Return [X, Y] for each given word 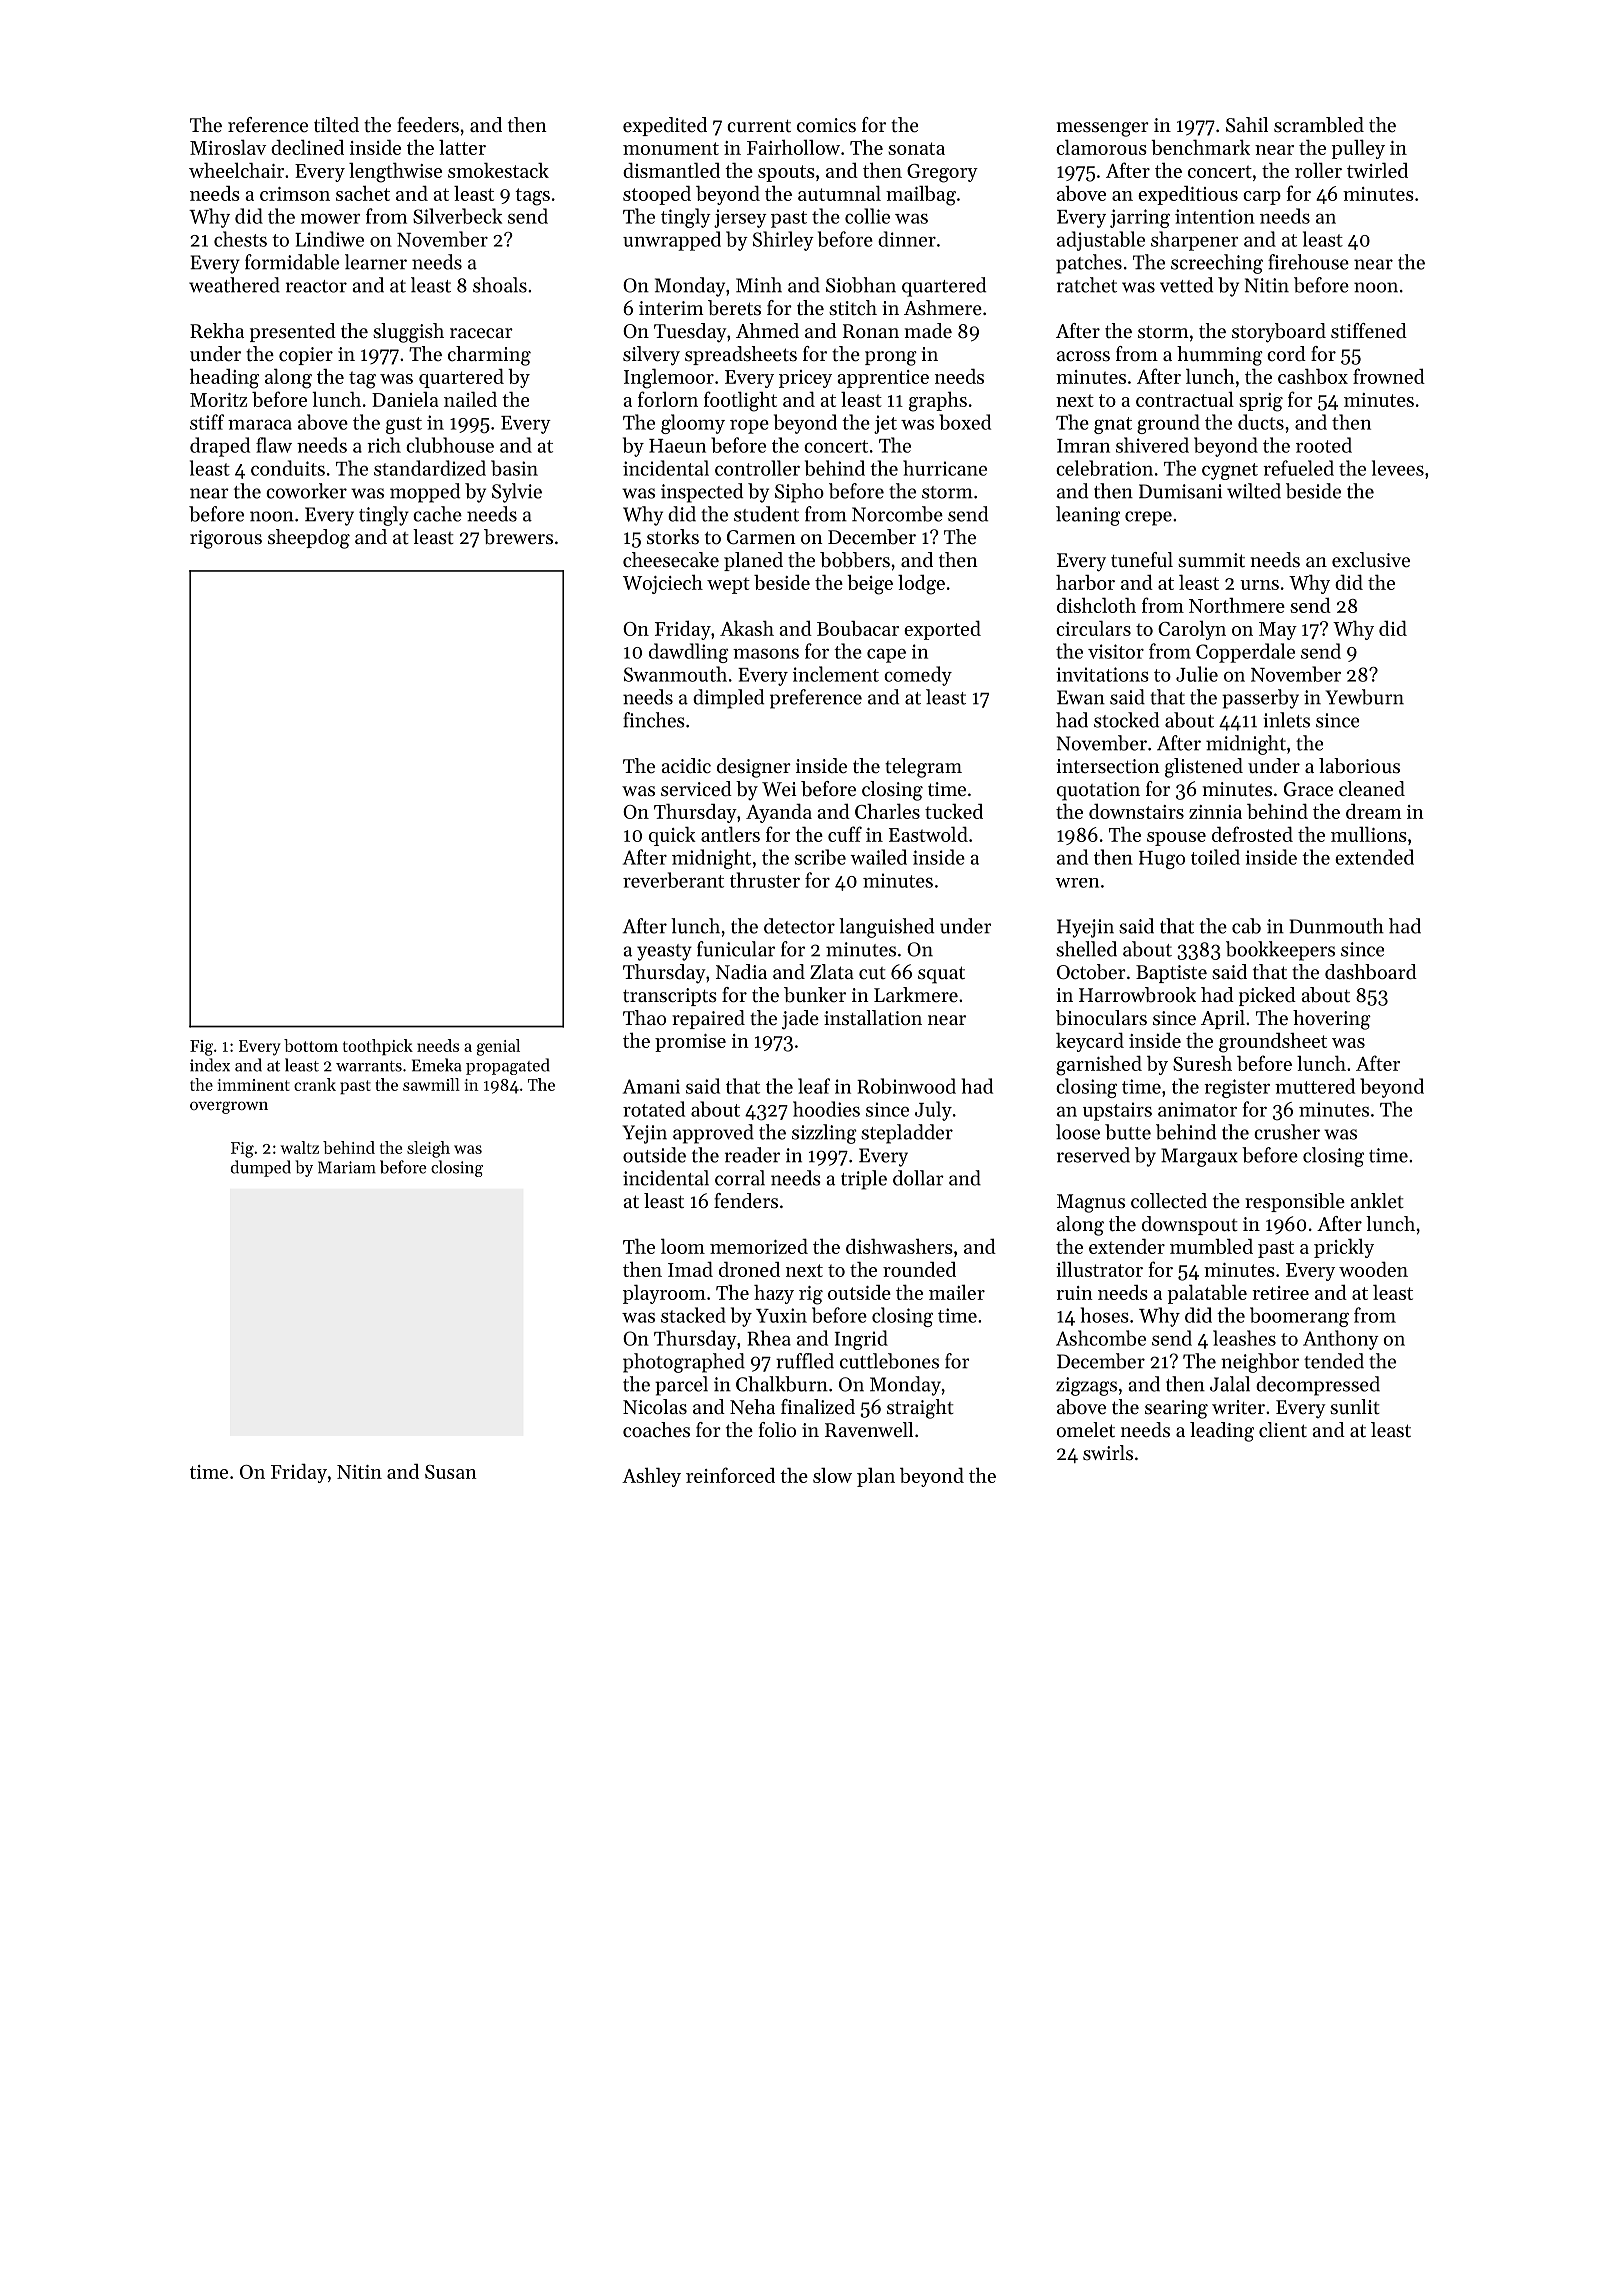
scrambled [1319, 125]
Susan [451, 1472]
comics [826, 125]
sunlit [1355, 1406]
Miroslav [228, 147]
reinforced [730, 1475]
